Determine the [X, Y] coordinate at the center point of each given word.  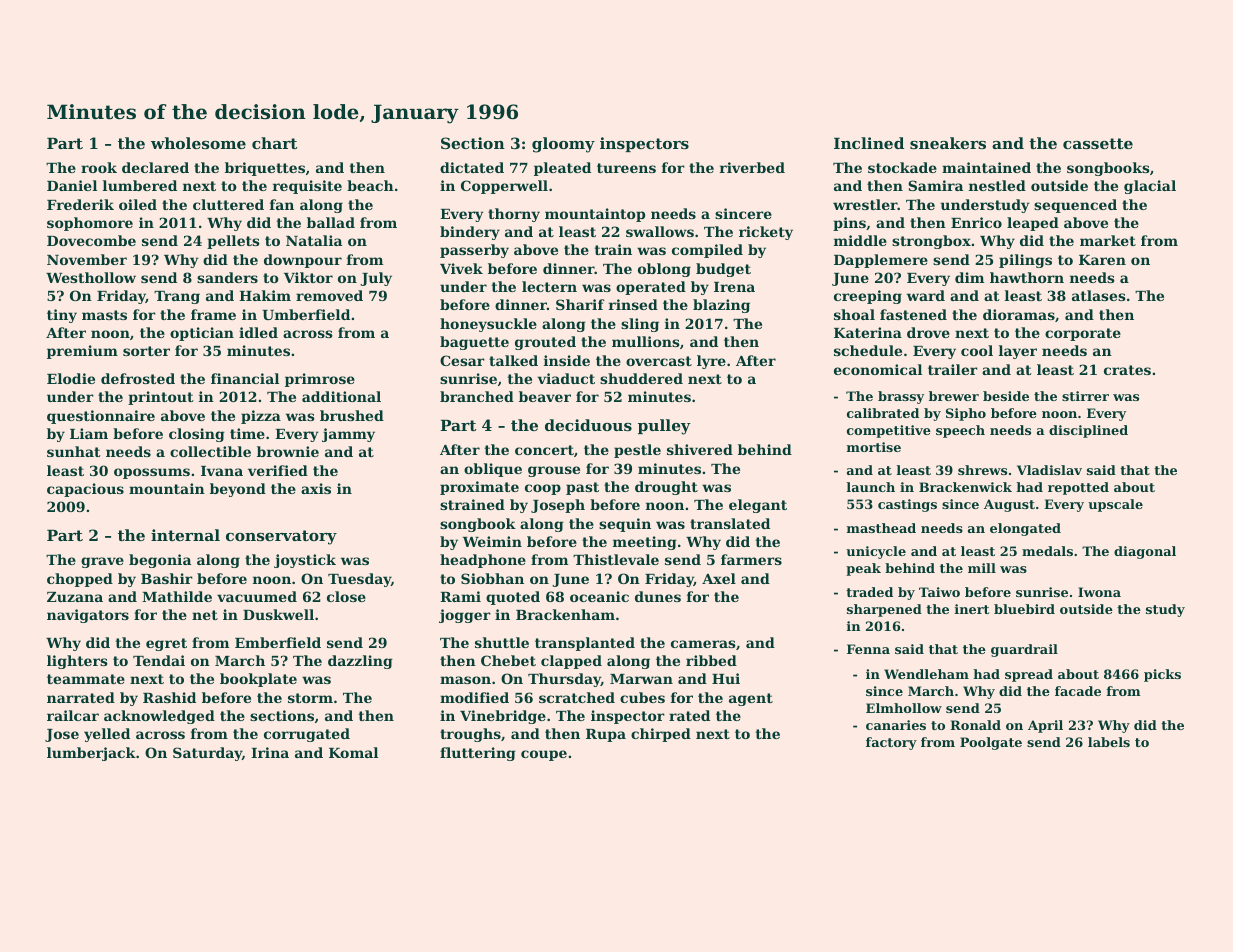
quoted [513, 598]
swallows [660, 231]
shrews [982, 470]
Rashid [169, 697]
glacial [1150, 187]
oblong [664, 270]
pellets [233, 242]
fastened [913, 314]
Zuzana [75, 597]
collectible [210, 451]
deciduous [588, 425]
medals [1047, 551]
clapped [571, 662]
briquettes [265, 169]
